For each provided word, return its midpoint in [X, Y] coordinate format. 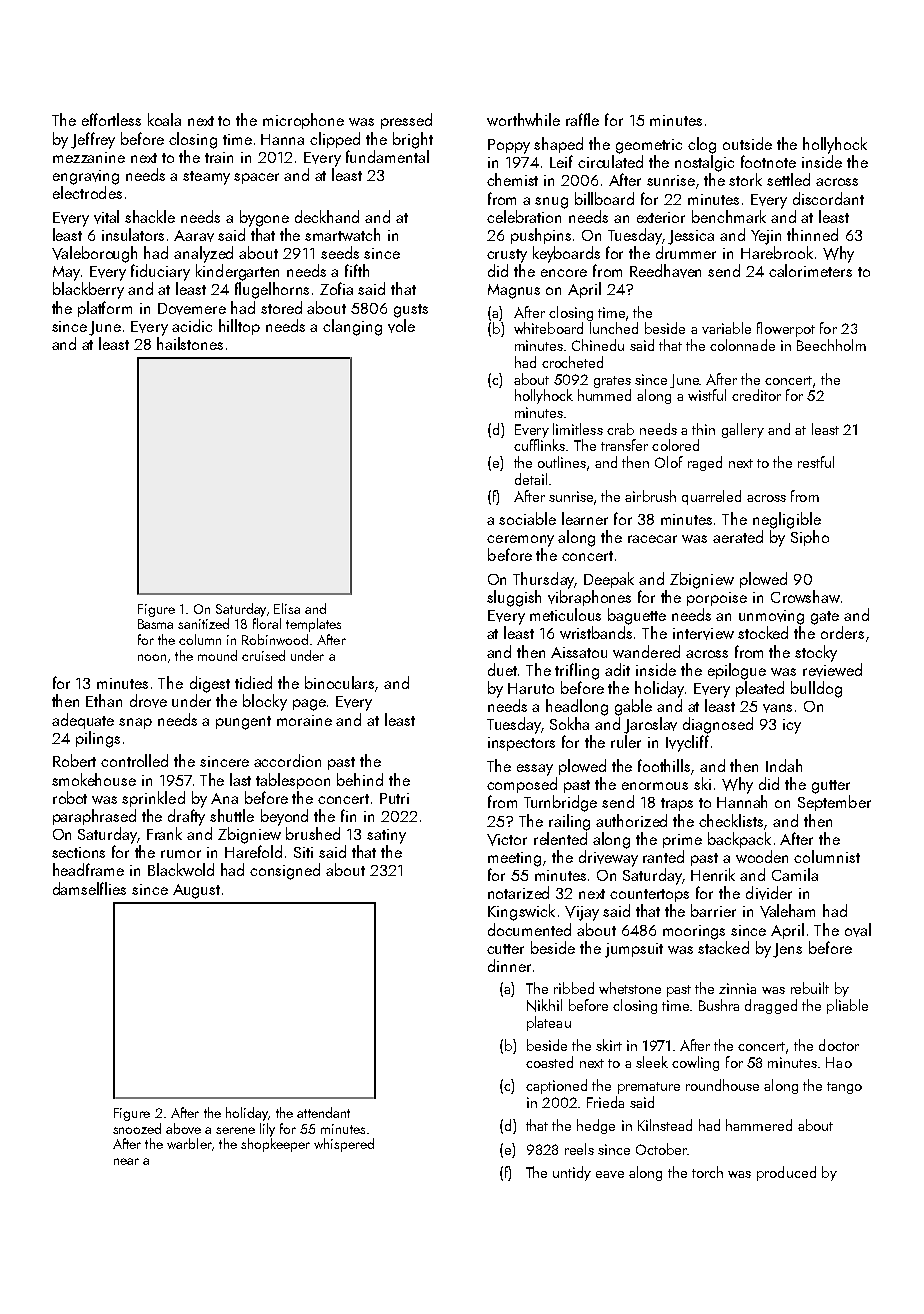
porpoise [717, 599]
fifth [357, 270]
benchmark [729, 216]
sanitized [203, 623]
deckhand [327, 216]
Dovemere [192, 309]
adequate [83, 721]
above [183, 1128]
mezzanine [89, 157]
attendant [323, 1112]
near [126, 1161]
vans [777, 708]
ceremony [520, 541]
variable [726, 328]
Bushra [719, 1005]
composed [522, 785]
